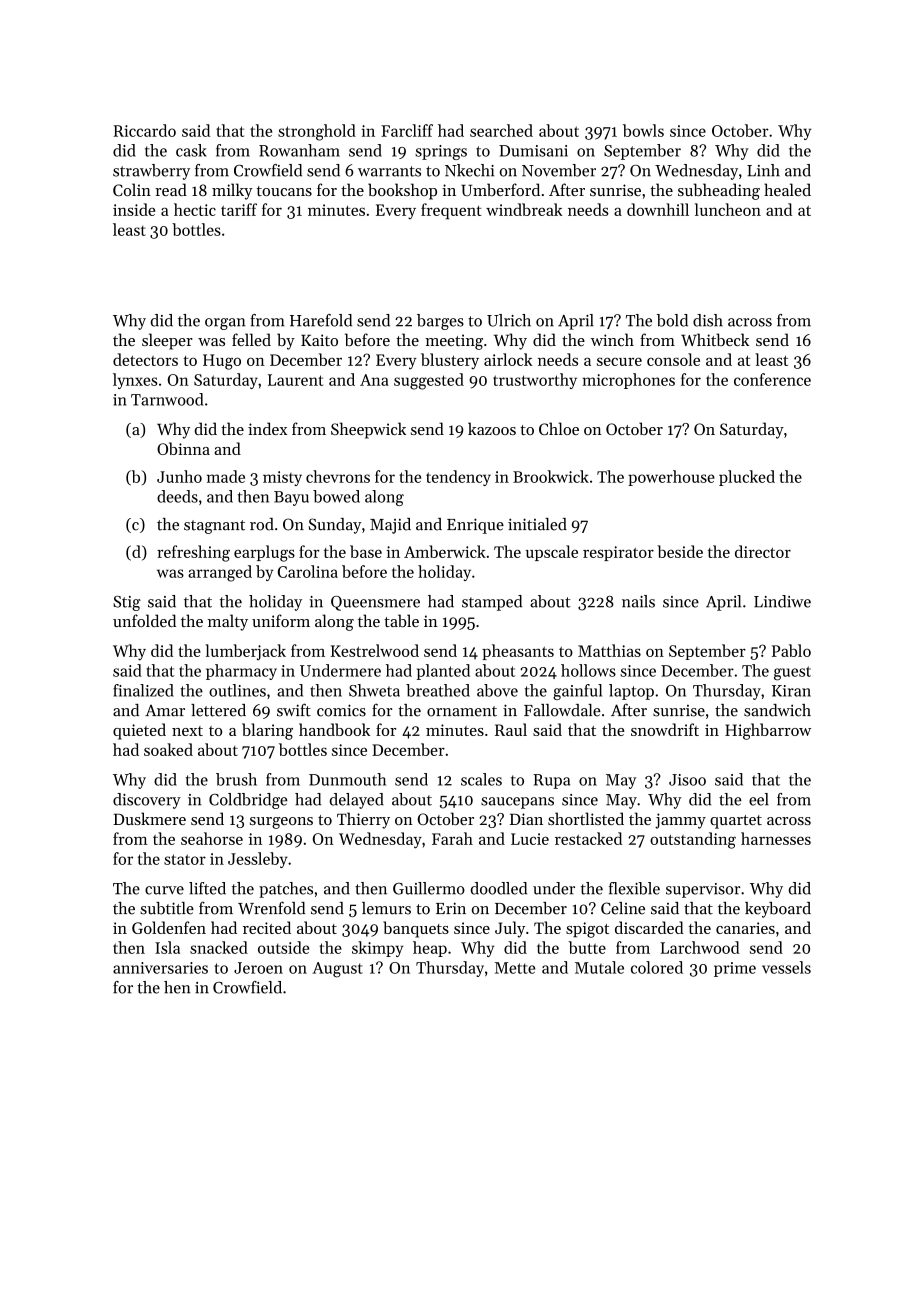  I want to click on dish, so click(708, 320).
